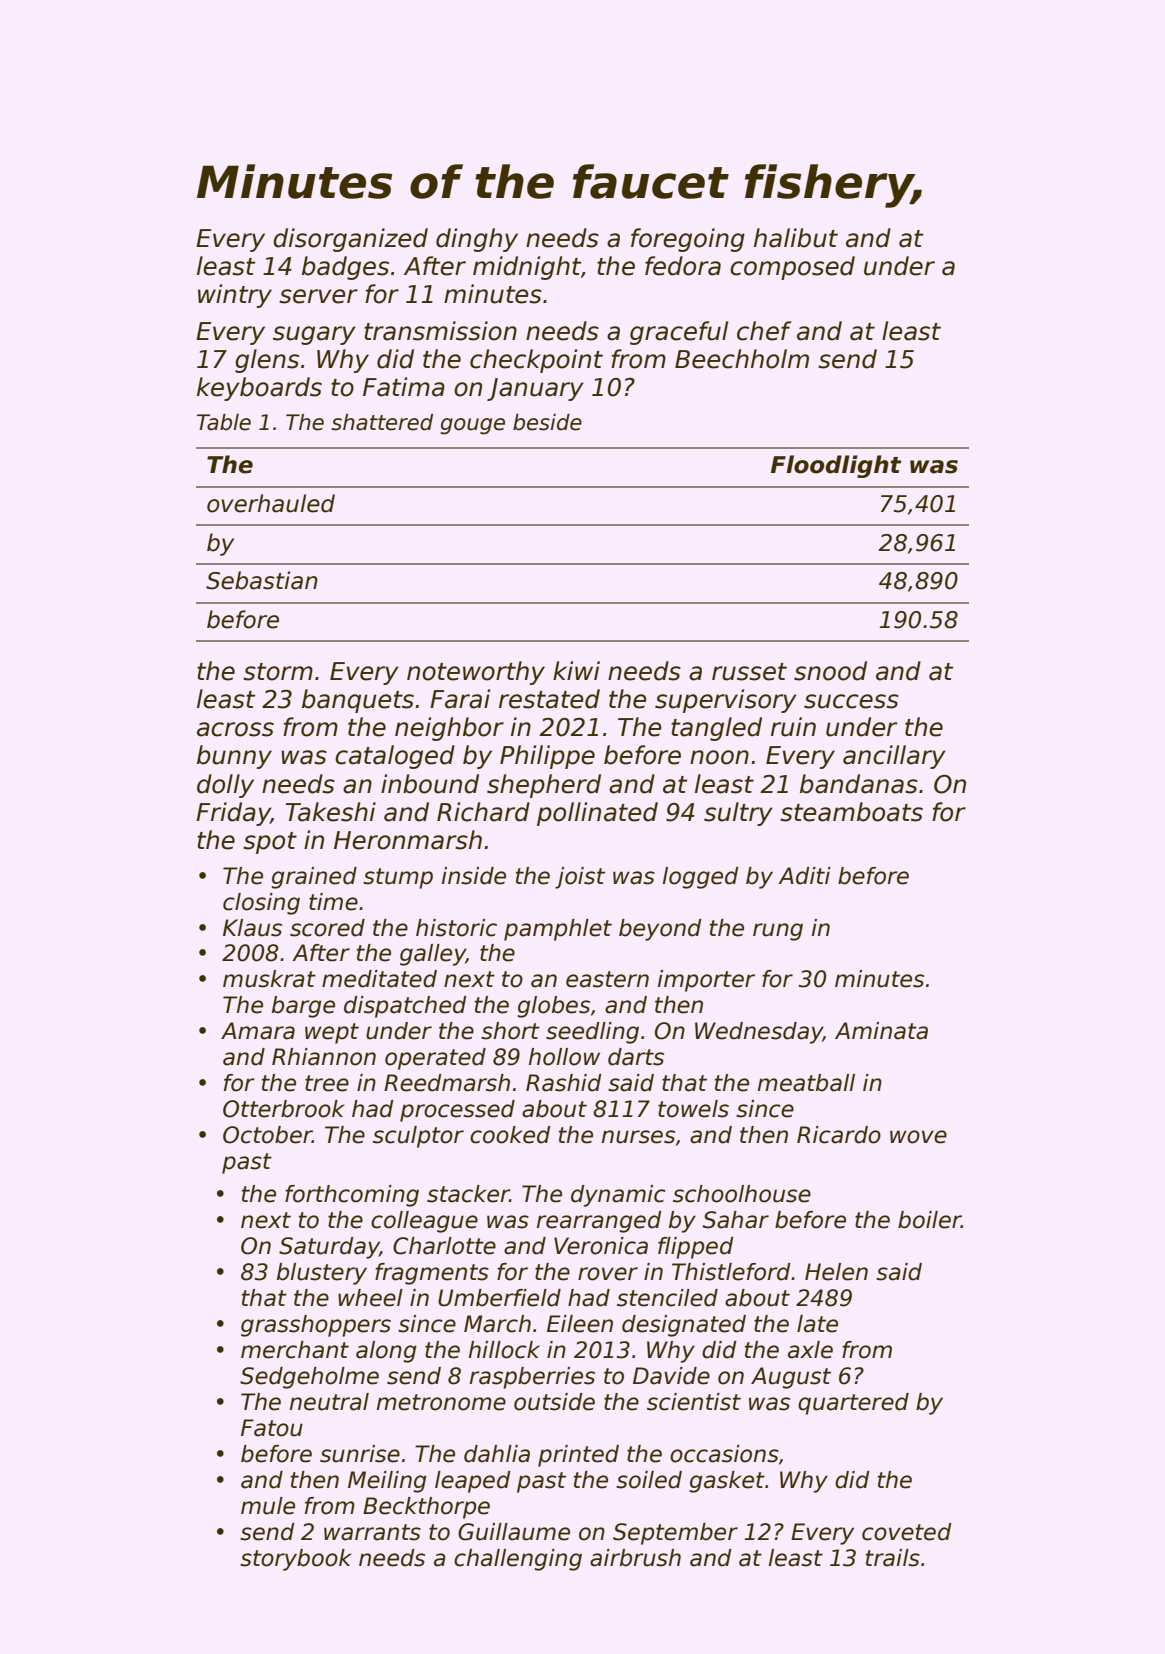 The image size is (1165, 1654). What do you see at coordinates (683, 266) in the screenshot?
I see `fedora` at bounding box center [683, 266].
